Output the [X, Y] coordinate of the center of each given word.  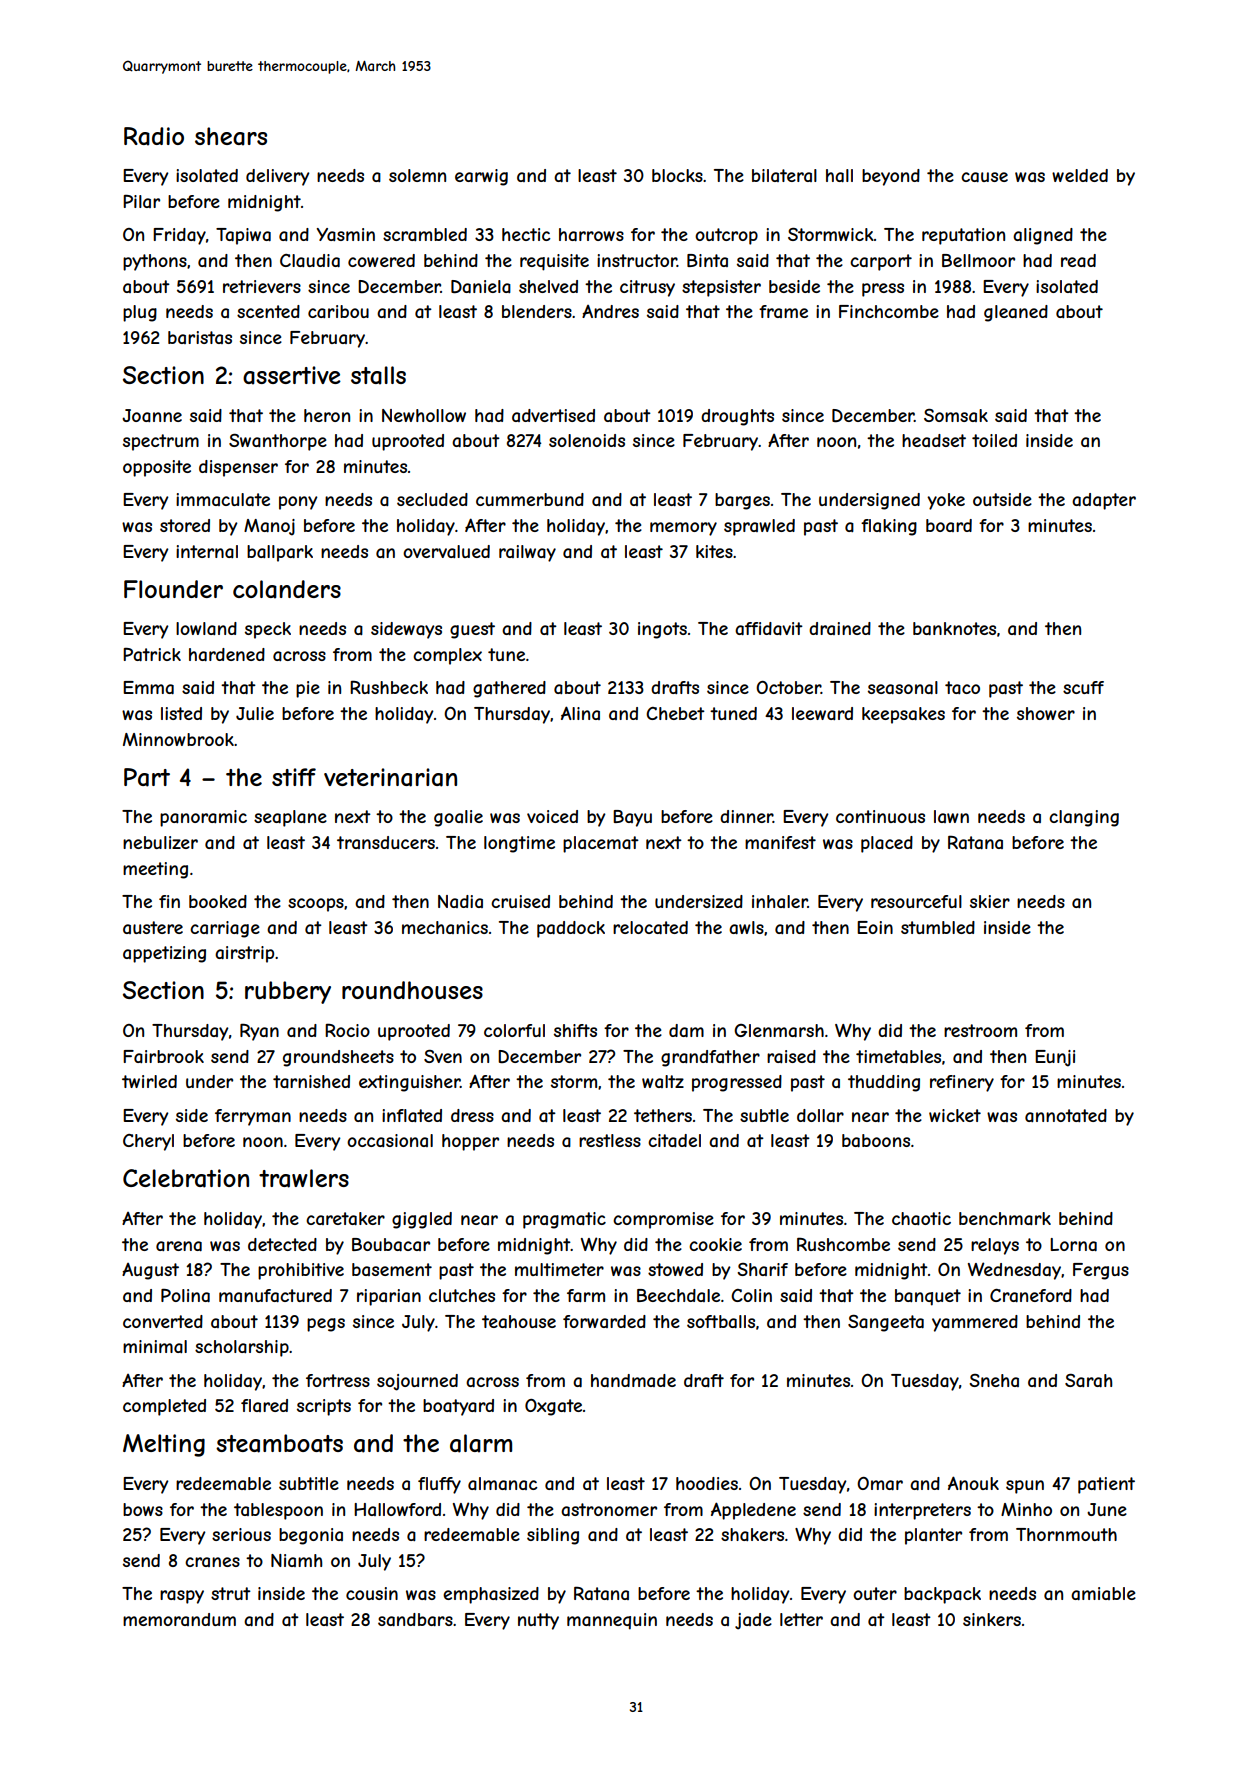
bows [143, 1509]
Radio [154, 136]
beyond [891, 177]
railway [527, 553]
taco [962, 687]
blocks [677, 175]
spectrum [161, 442]
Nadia [460, 901]
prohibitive [301, 1271]
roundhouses [412, 990]
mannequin [612, 1621]
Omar [880, 1483]
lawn [951, 816]
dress [472, 1115]
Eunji [1055, 1058]
